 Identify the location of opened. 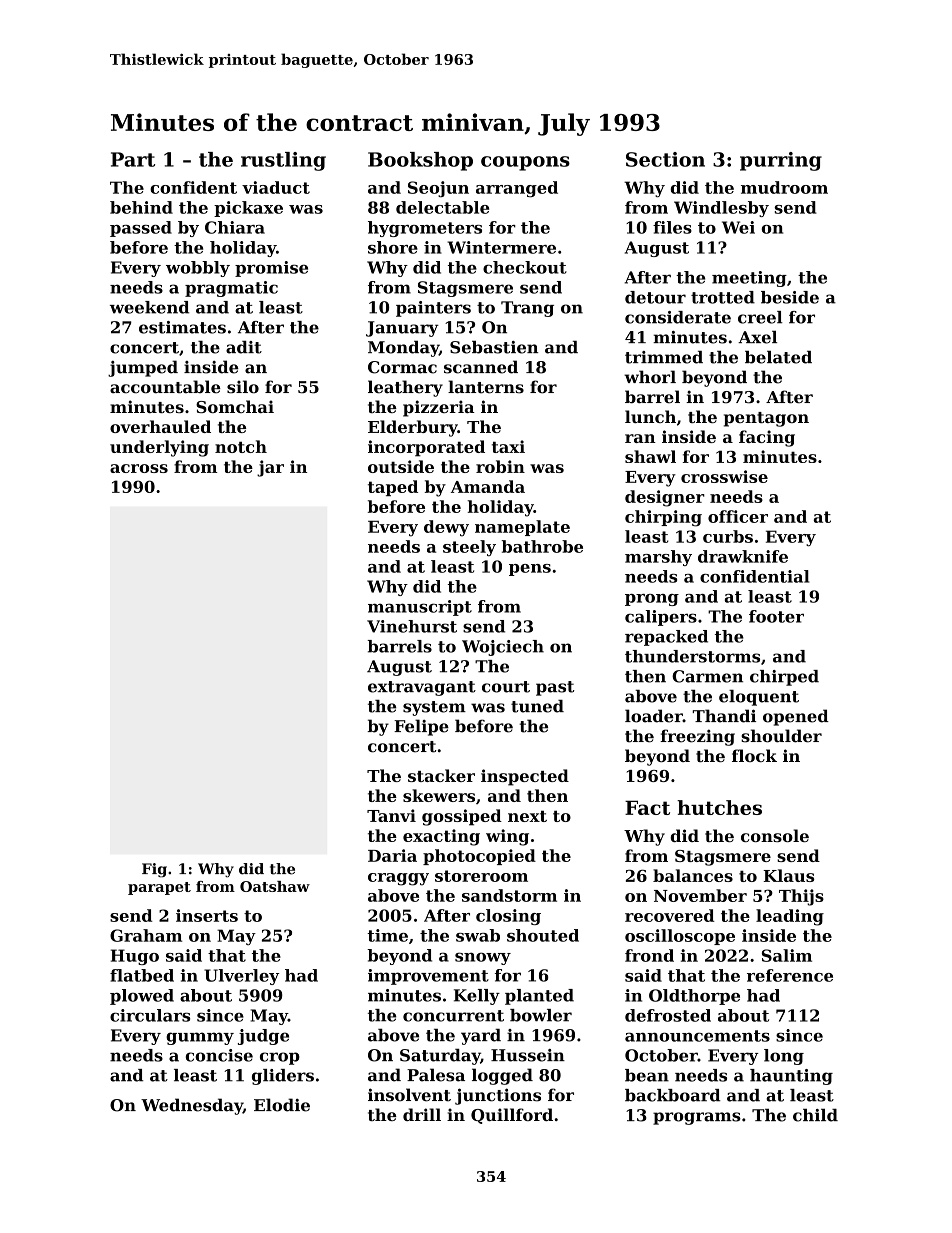
(796, 717).
